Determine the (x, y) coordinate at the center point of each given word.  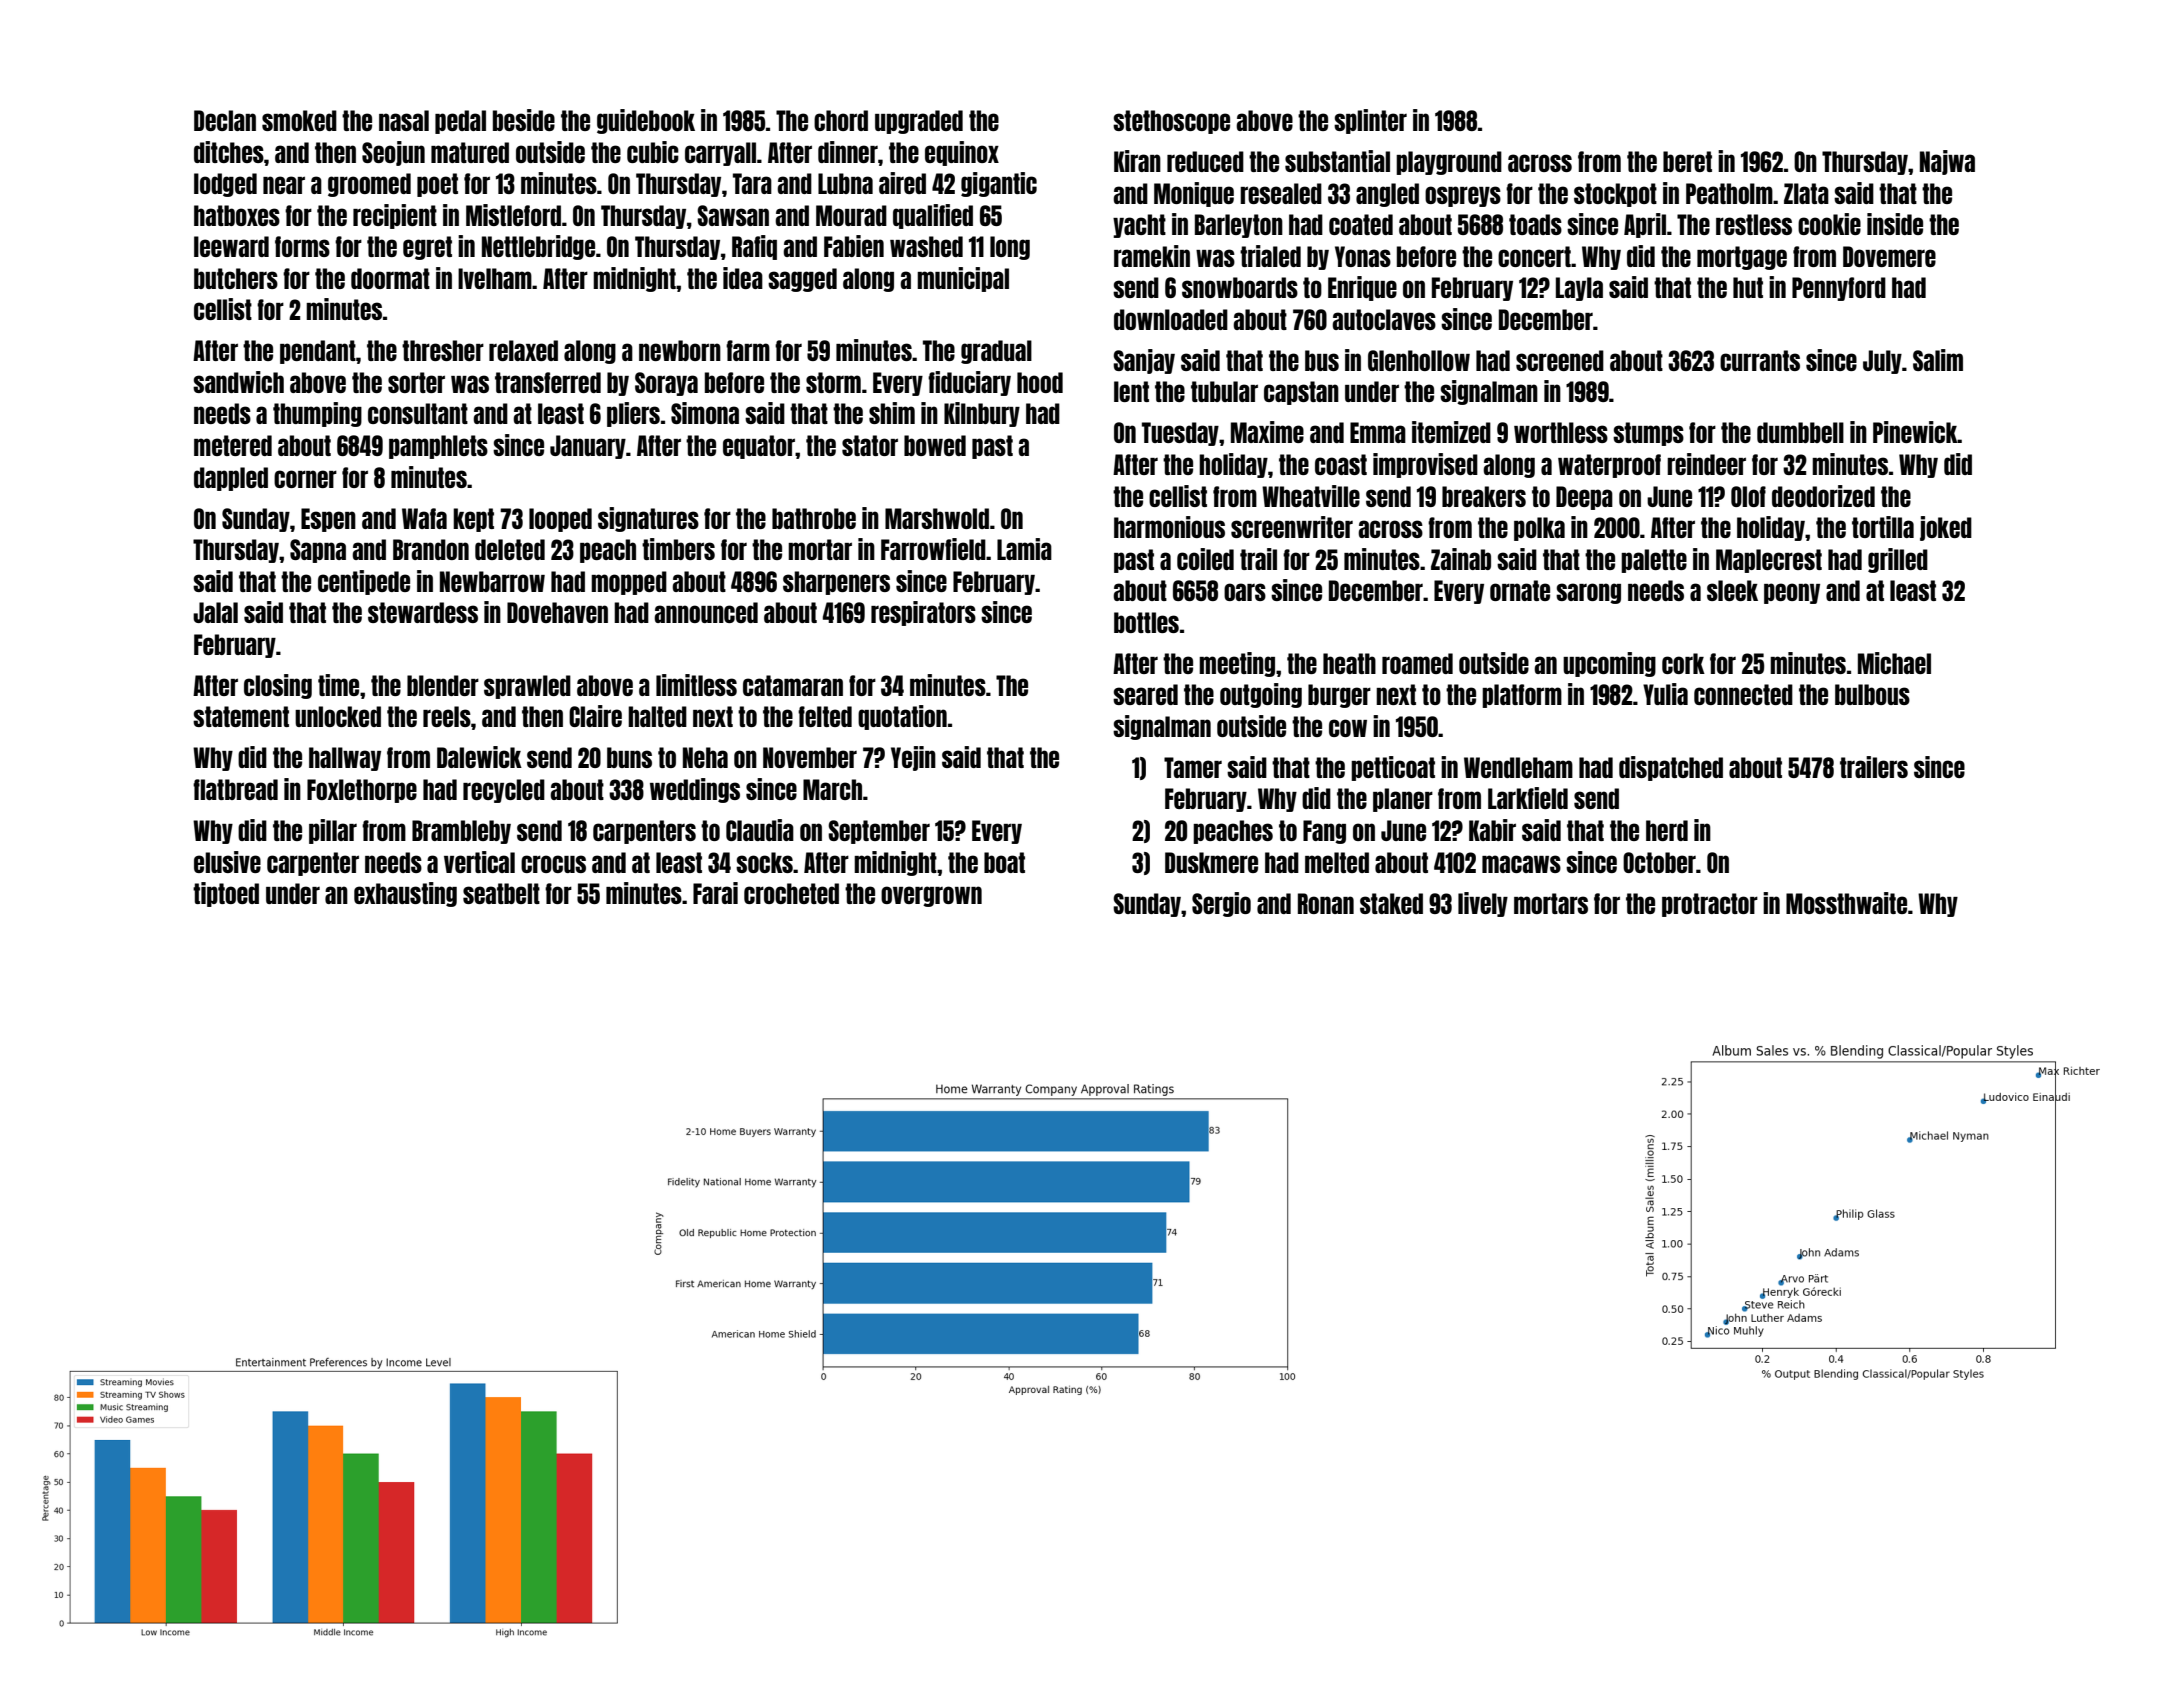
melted (1337, 862)
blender (443, 685)
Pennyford (1839, 289)
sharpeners (836, 583)
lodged (225, 185)
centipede (364, 582)
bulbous (1872, 694)
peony (1792, 593)
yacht (1139, 226)
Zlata (1806, 193)
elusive (227, 862)
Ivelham (495, 278)
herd (1667, 830)
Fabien (854, 246)
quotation (902, 717)
